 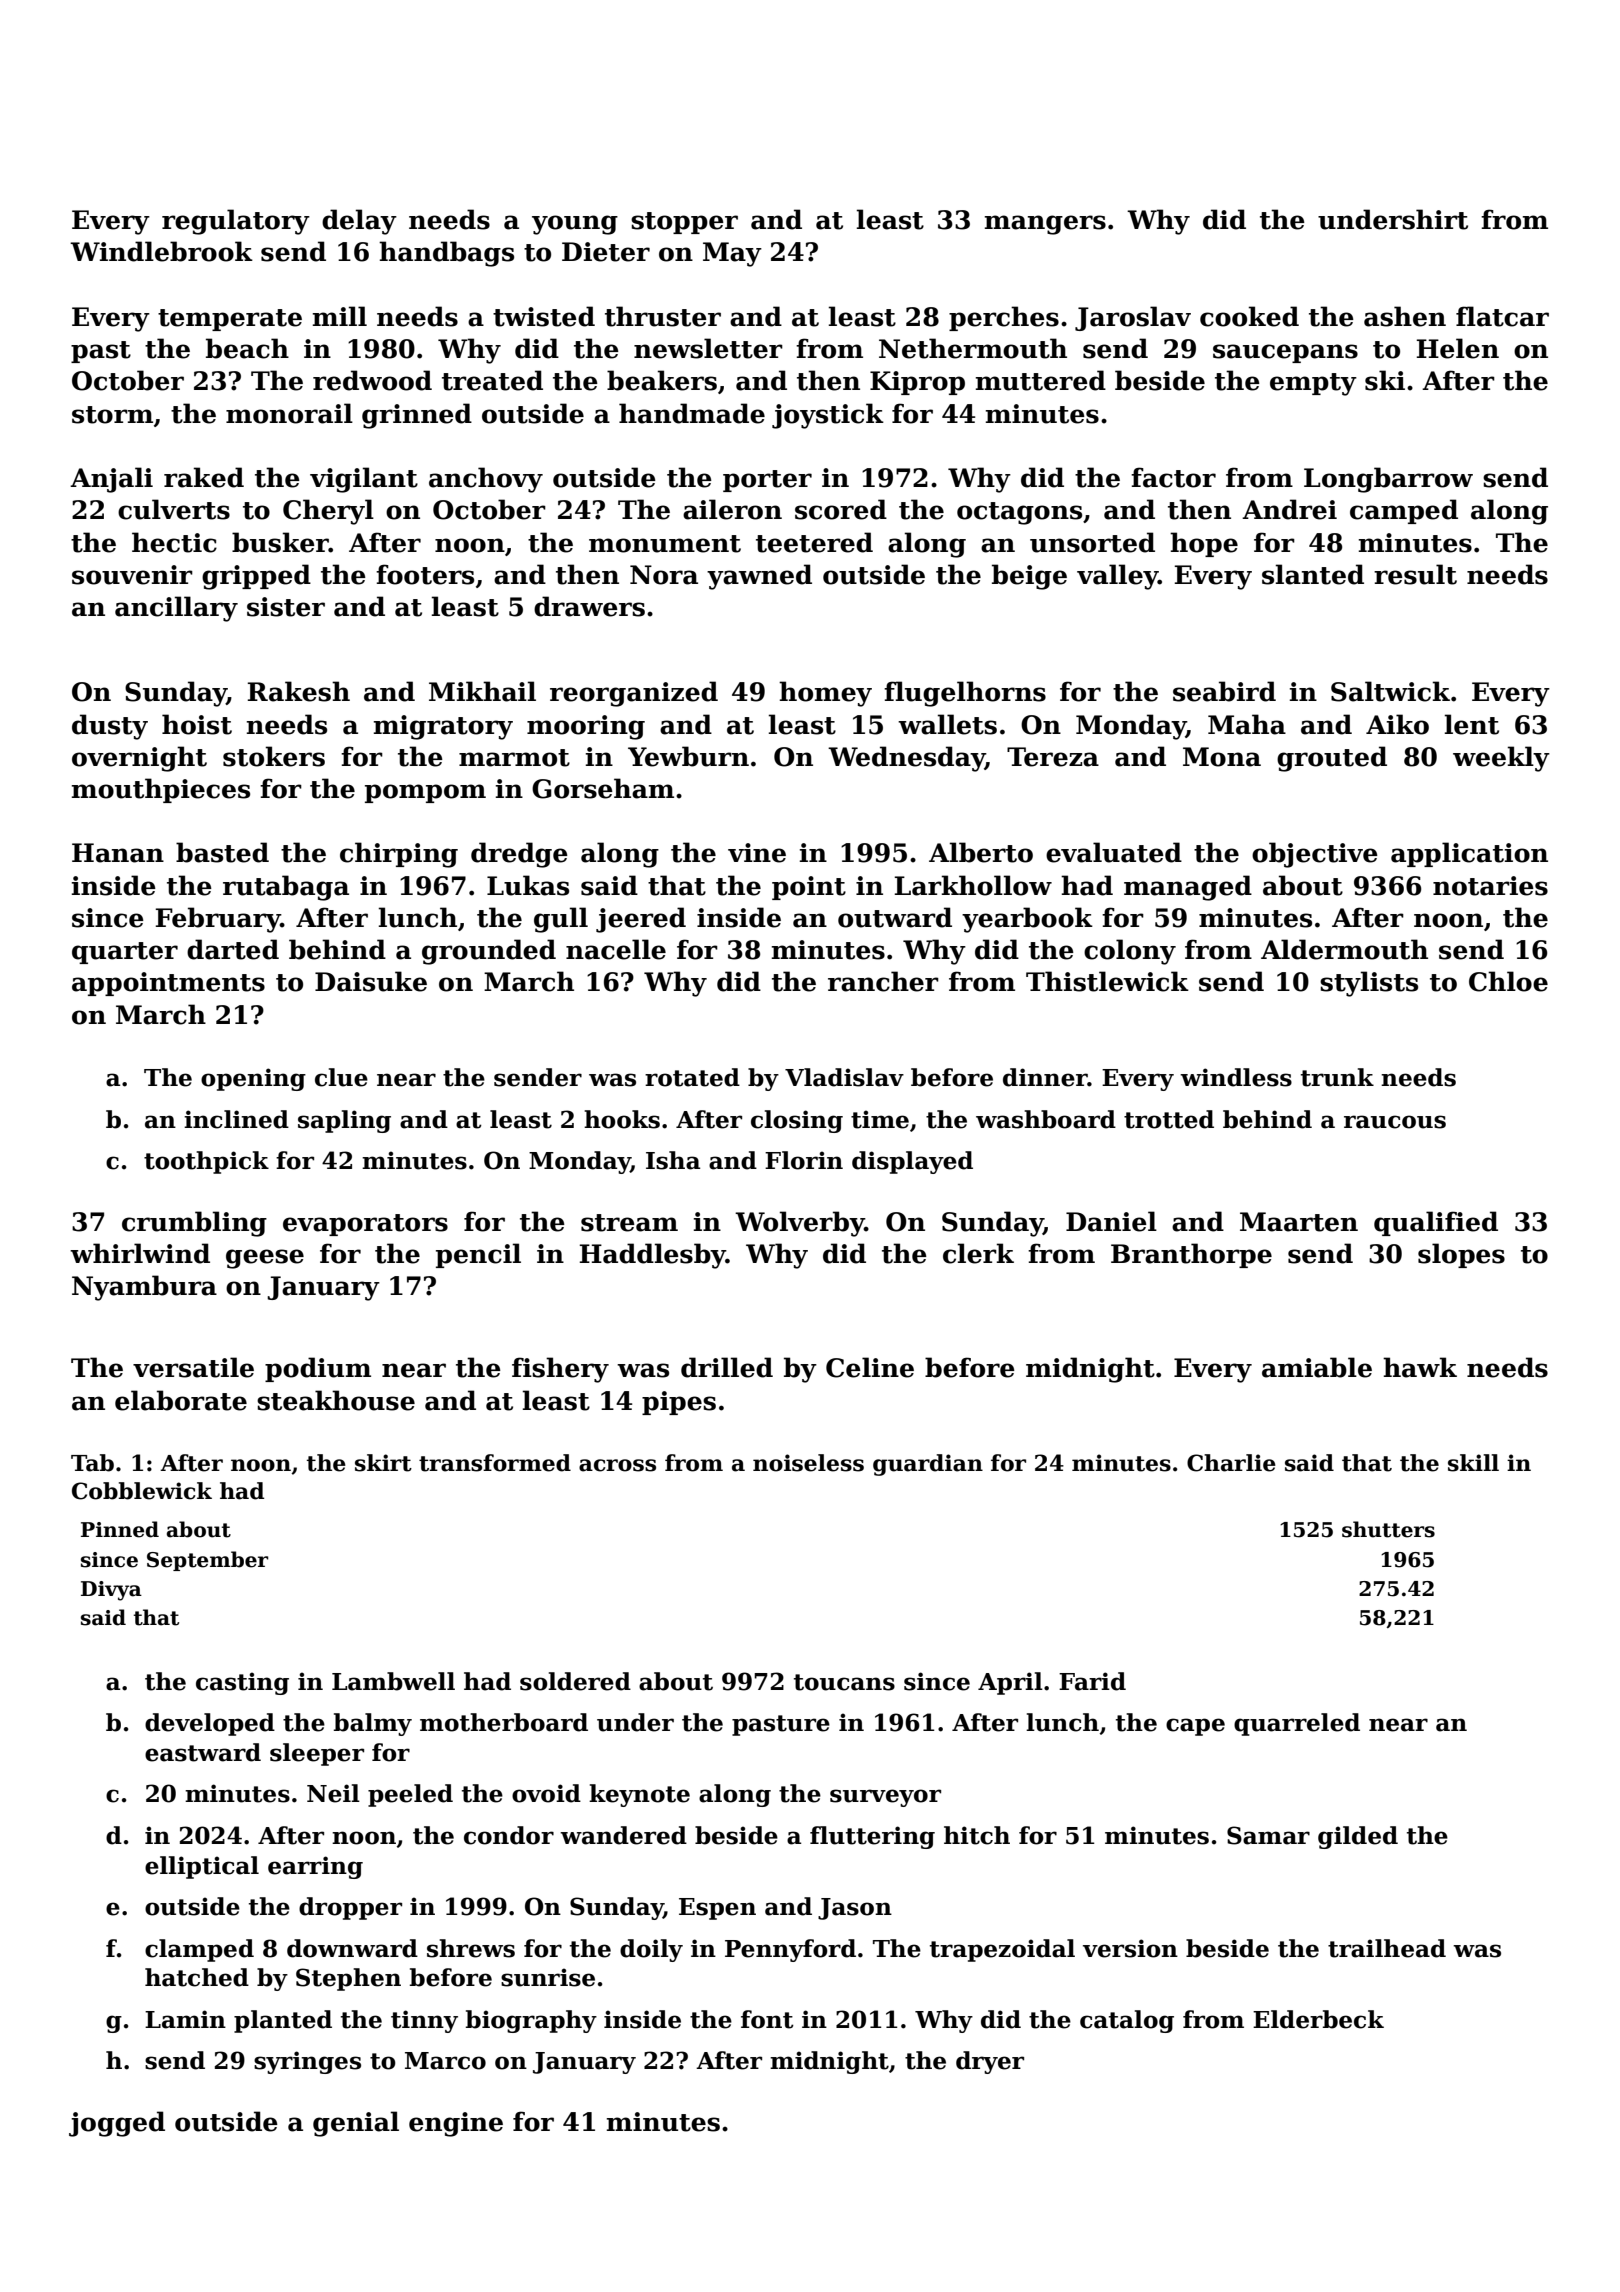 What do you see at coordinates (125, 953) in the screenshot?
I see `quarter` at bounding box center [125, 953].
